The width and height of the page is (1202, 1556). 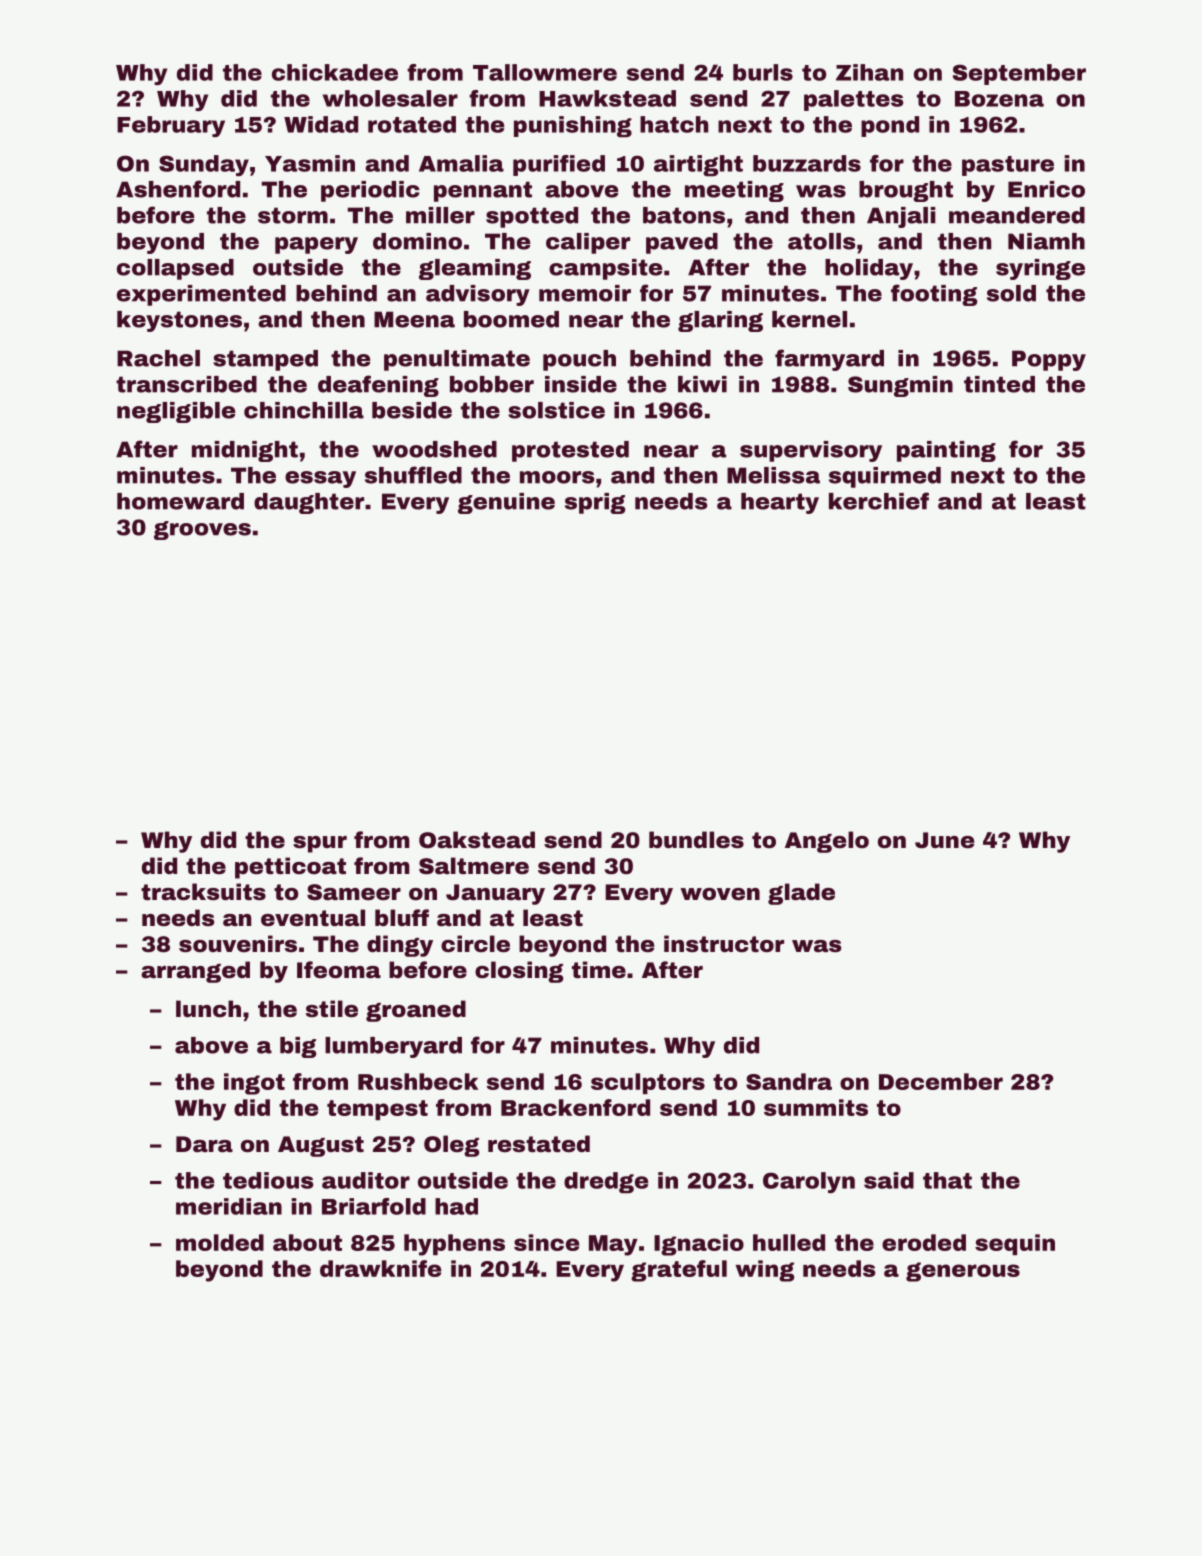 What do you see at coordinates (545, 72) in the page?
I see `Tallowmere` at bounding box center [545, 72].
